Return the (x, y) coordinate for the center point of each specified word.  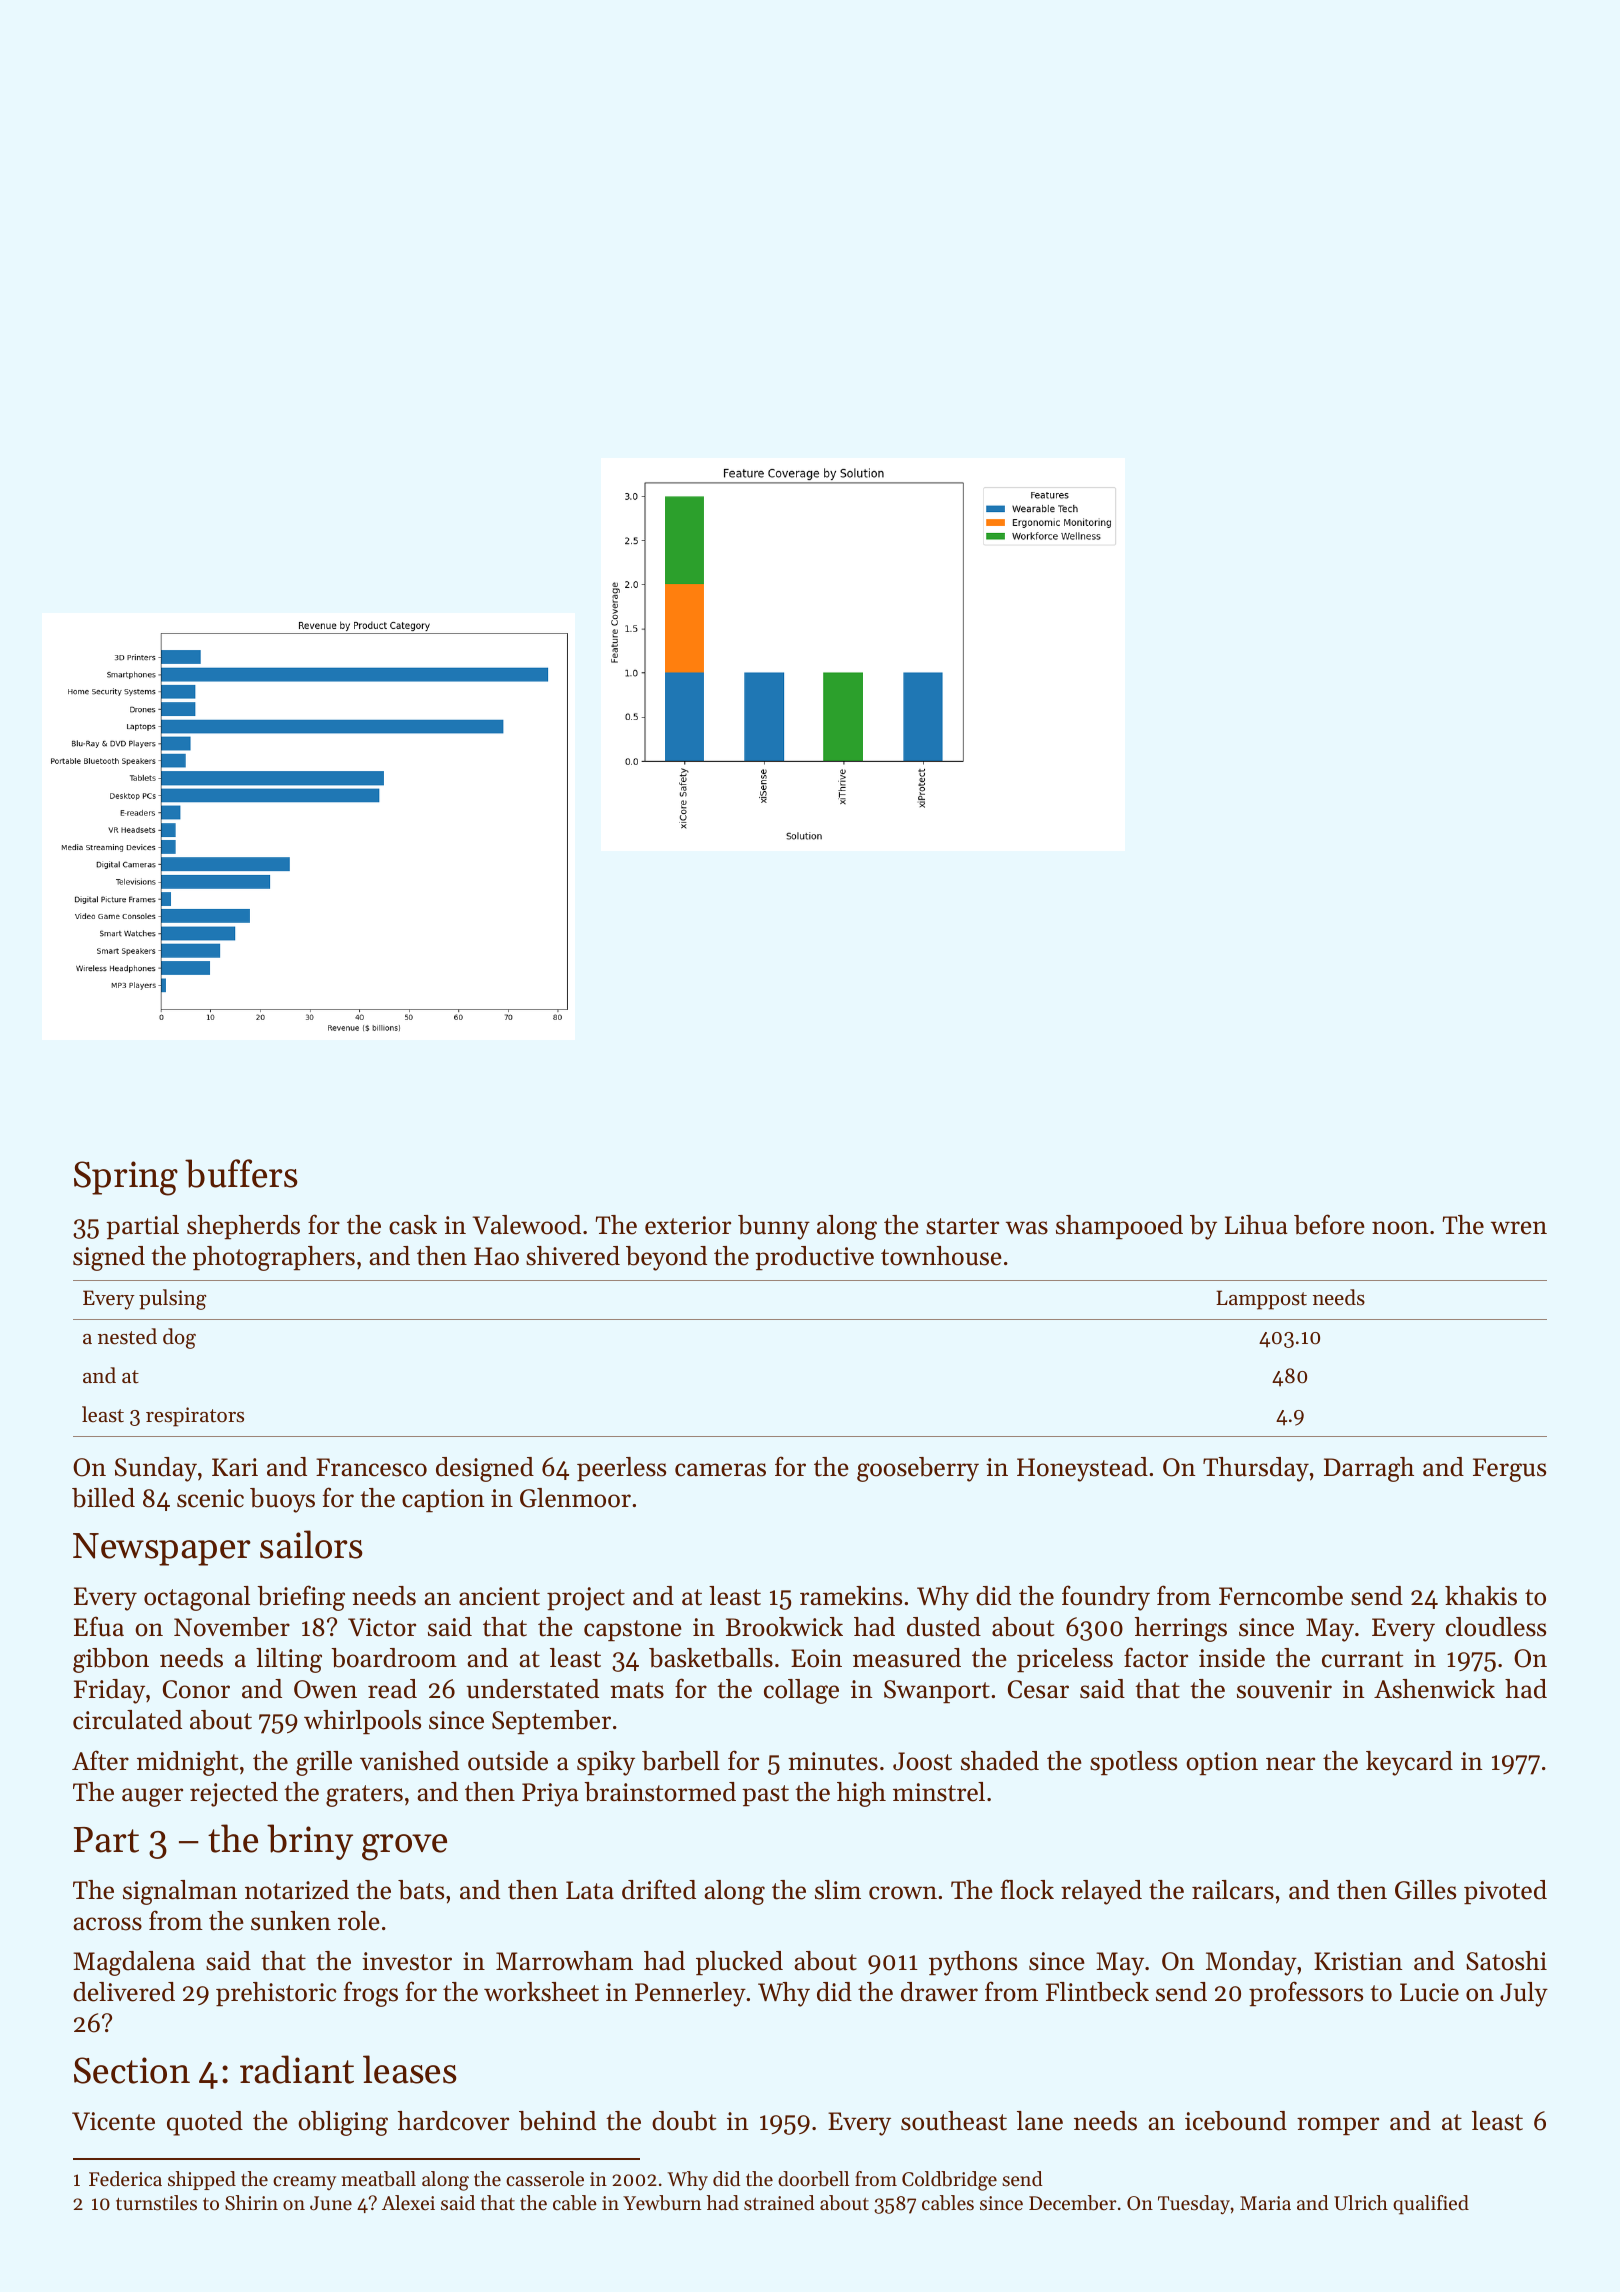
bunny (774, 1227)
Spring (126, 1178)
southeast (954, 2121)
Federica (125, 2179)
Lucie (1429, 1992)
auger (152, 1797)
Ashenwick (1434, 1689)
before (1329, 1224)
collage (801, 1691)
